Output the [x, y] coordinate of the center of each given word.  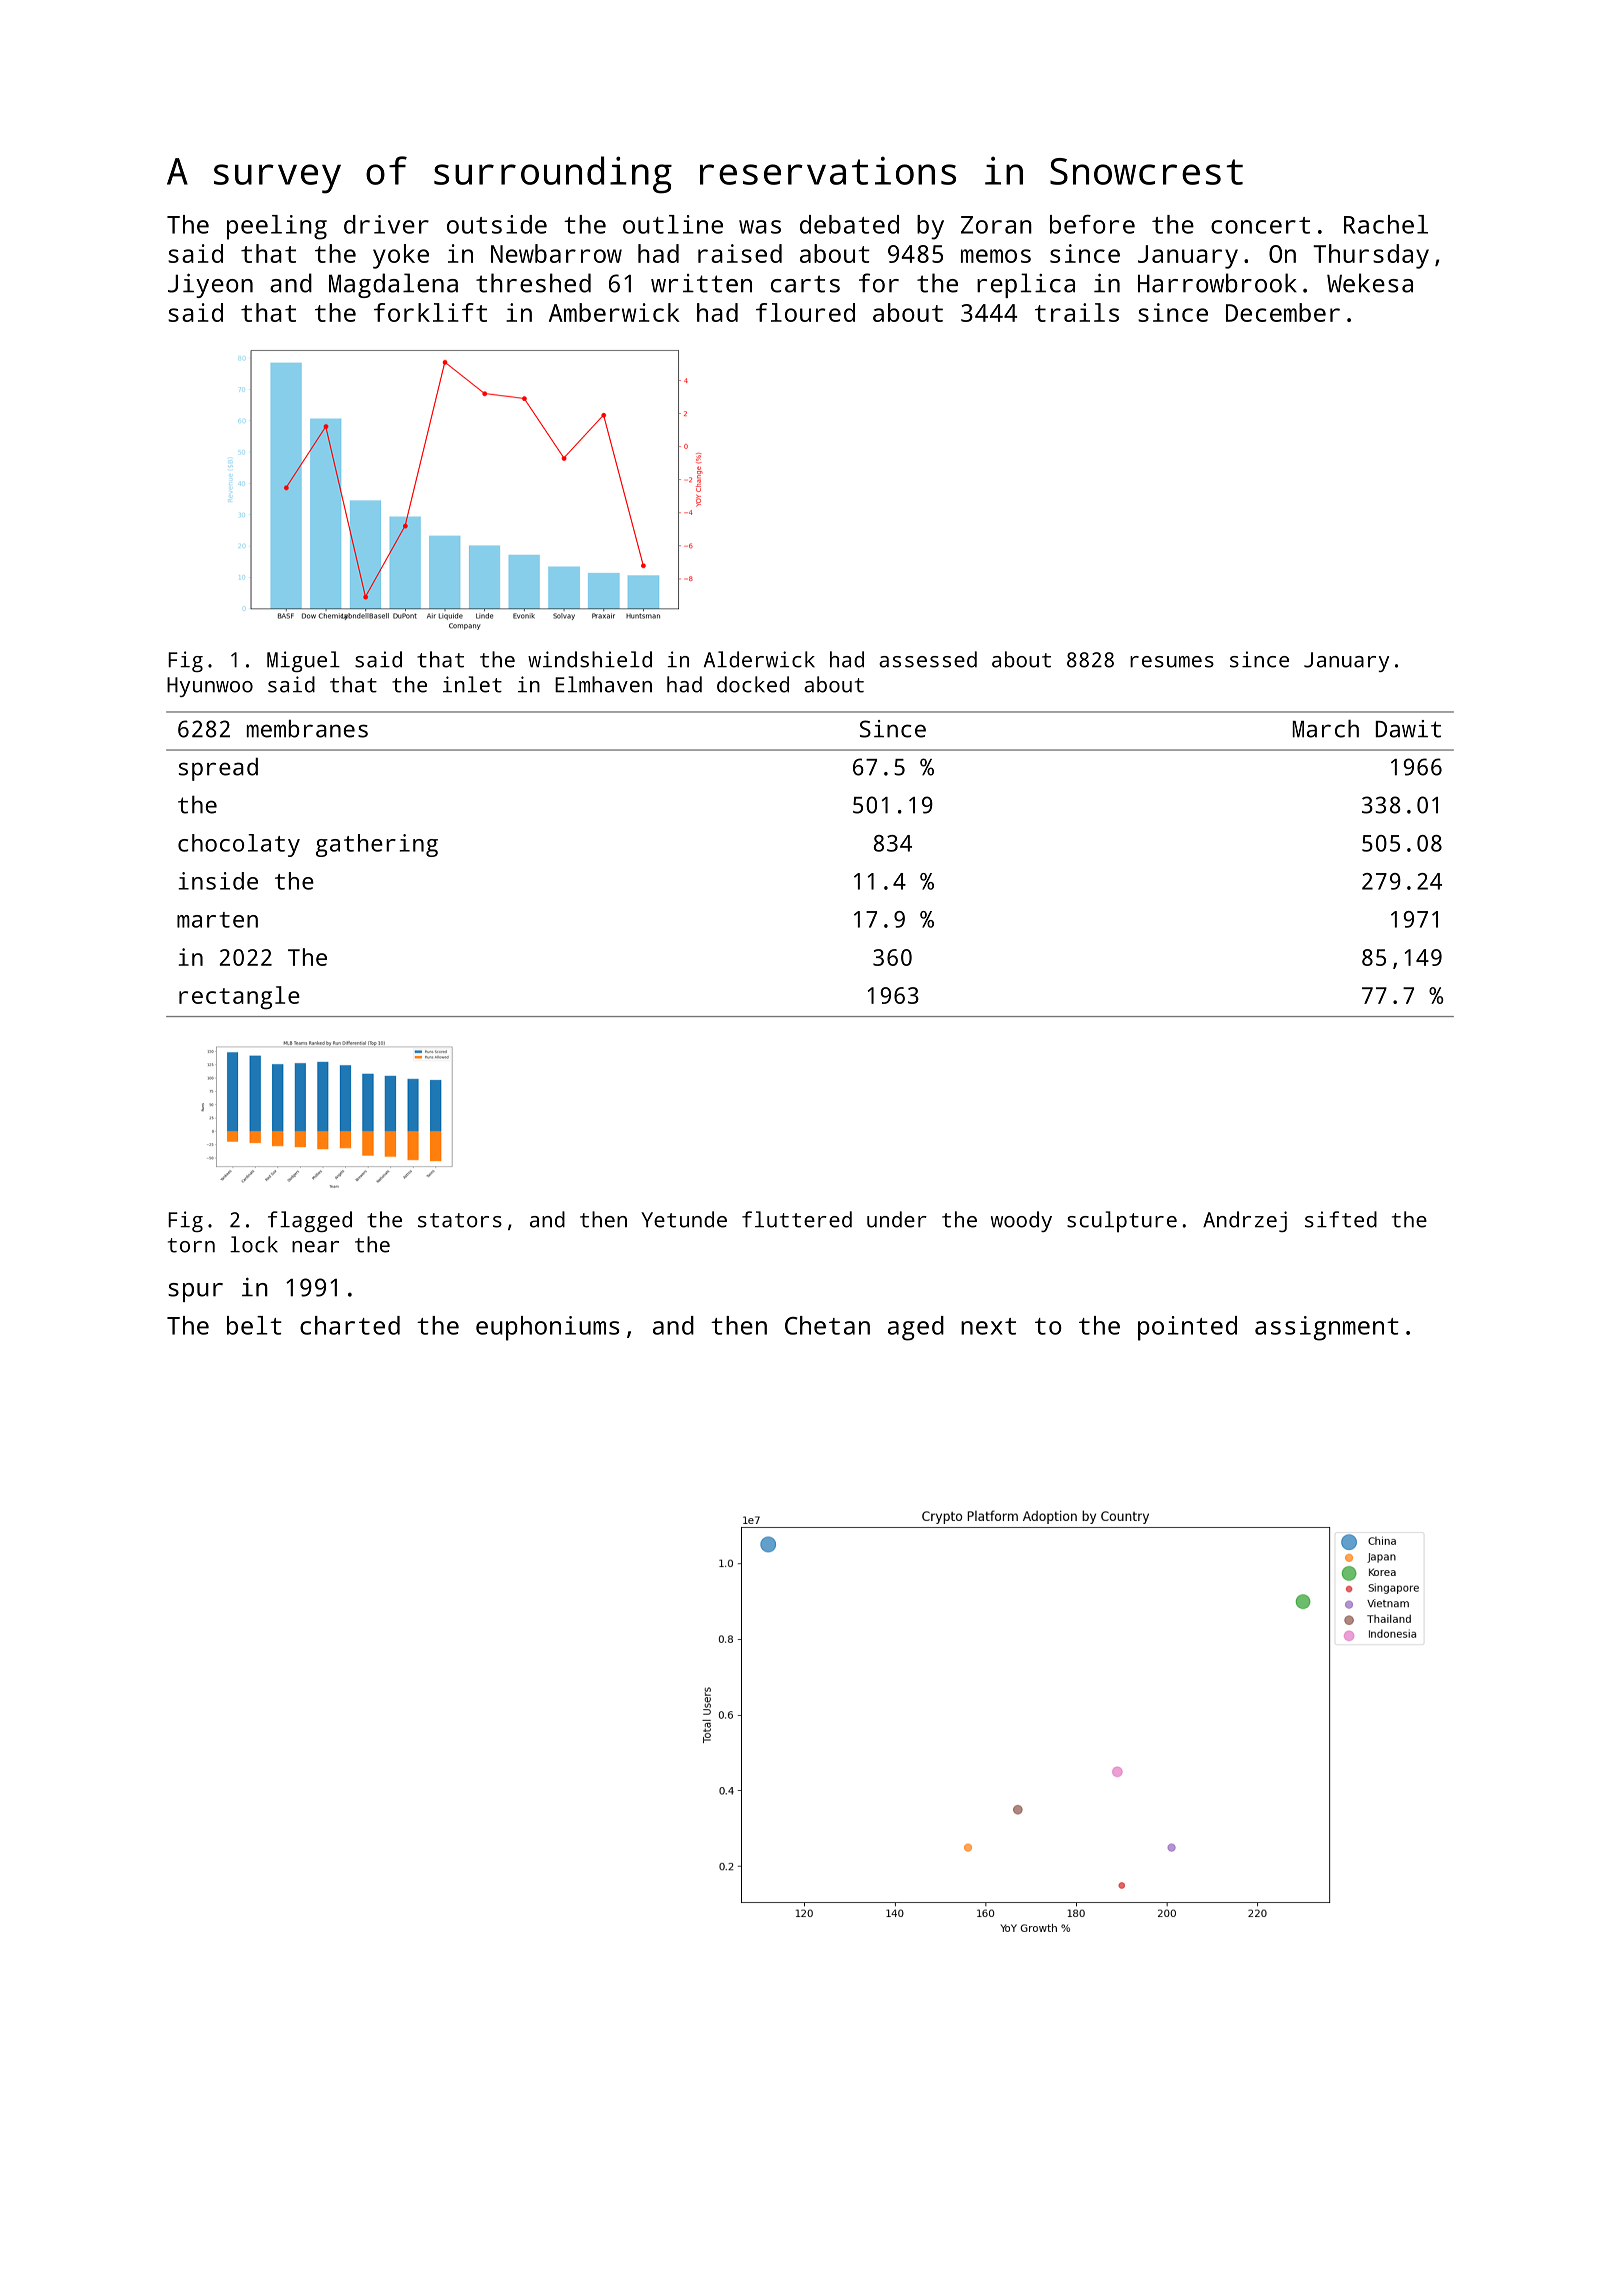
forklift [430, 312]
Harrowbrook [1217, 283]
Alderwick [759, 659]
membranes [307, 728]
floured [805, 312]
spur [195, 1292]
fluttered [797, 1219]
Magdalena [393, 285]
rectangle [239, 998]
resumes [1172, 662]
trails [1077, 312]
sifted [1341, 1219]
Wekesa [1370, 283]
